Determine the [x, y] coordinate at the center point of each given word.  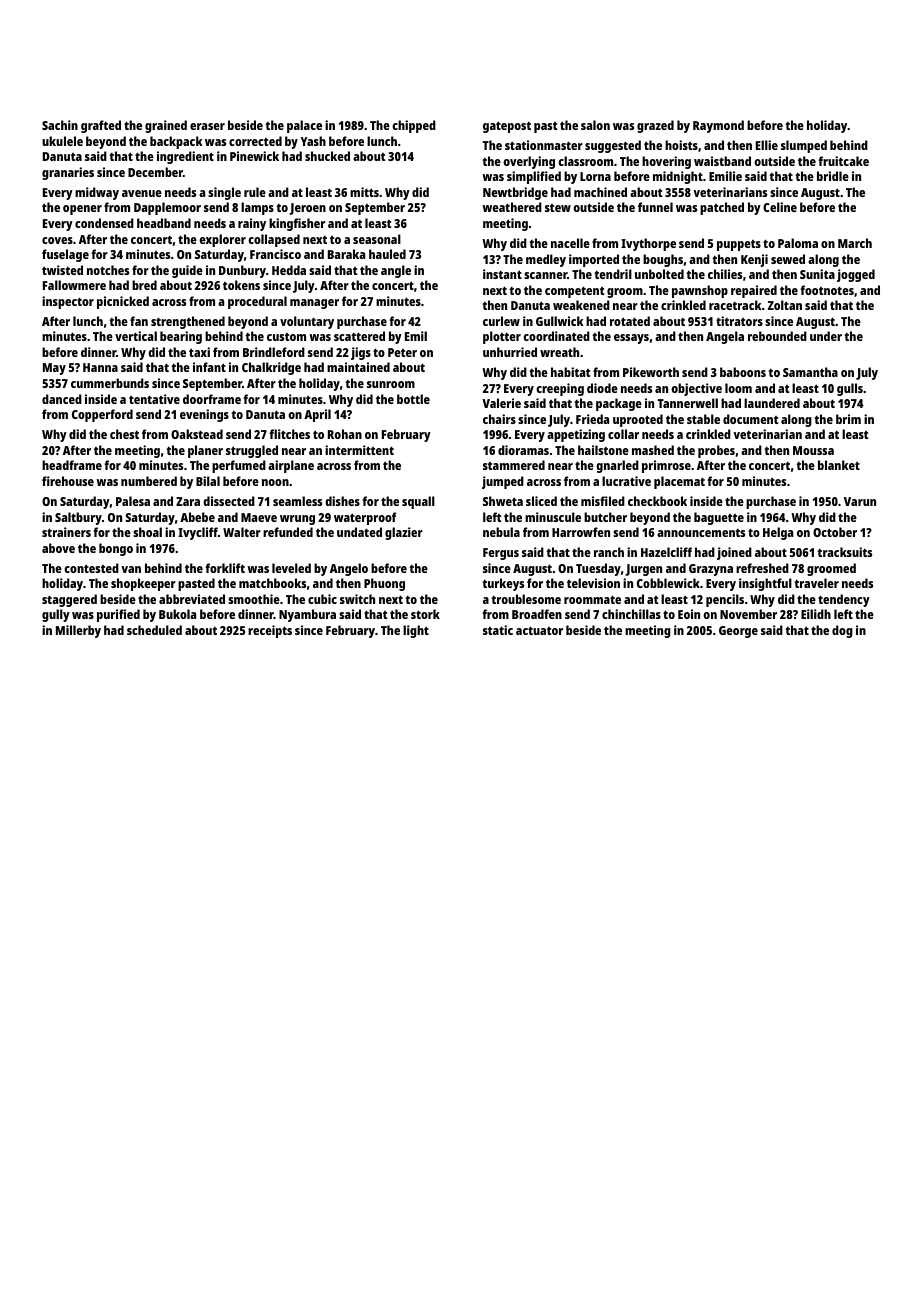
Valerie [501, 403]
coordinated [556, 336]
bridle [833, 176]
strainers [66, 532]
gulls [850, 389]
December [155, 172]
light [416, 631]
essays [631, 339]
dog [842, 631]
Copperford [102, 415]
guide [187, 271]
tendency [844, 600]
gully [56, 615]
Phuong [384, 584]
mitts [364, 192]
